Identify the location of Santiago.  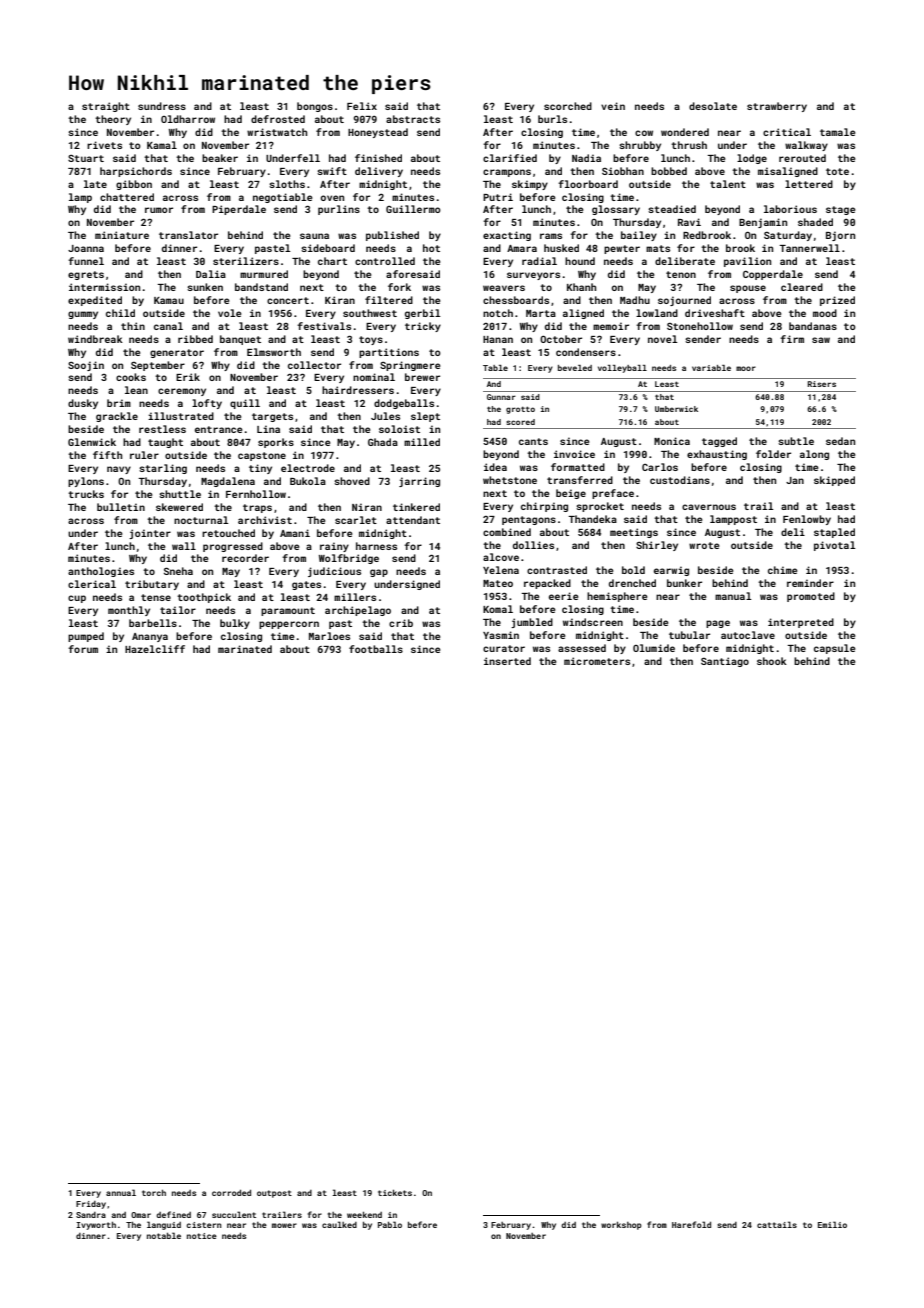
(725, 662).
